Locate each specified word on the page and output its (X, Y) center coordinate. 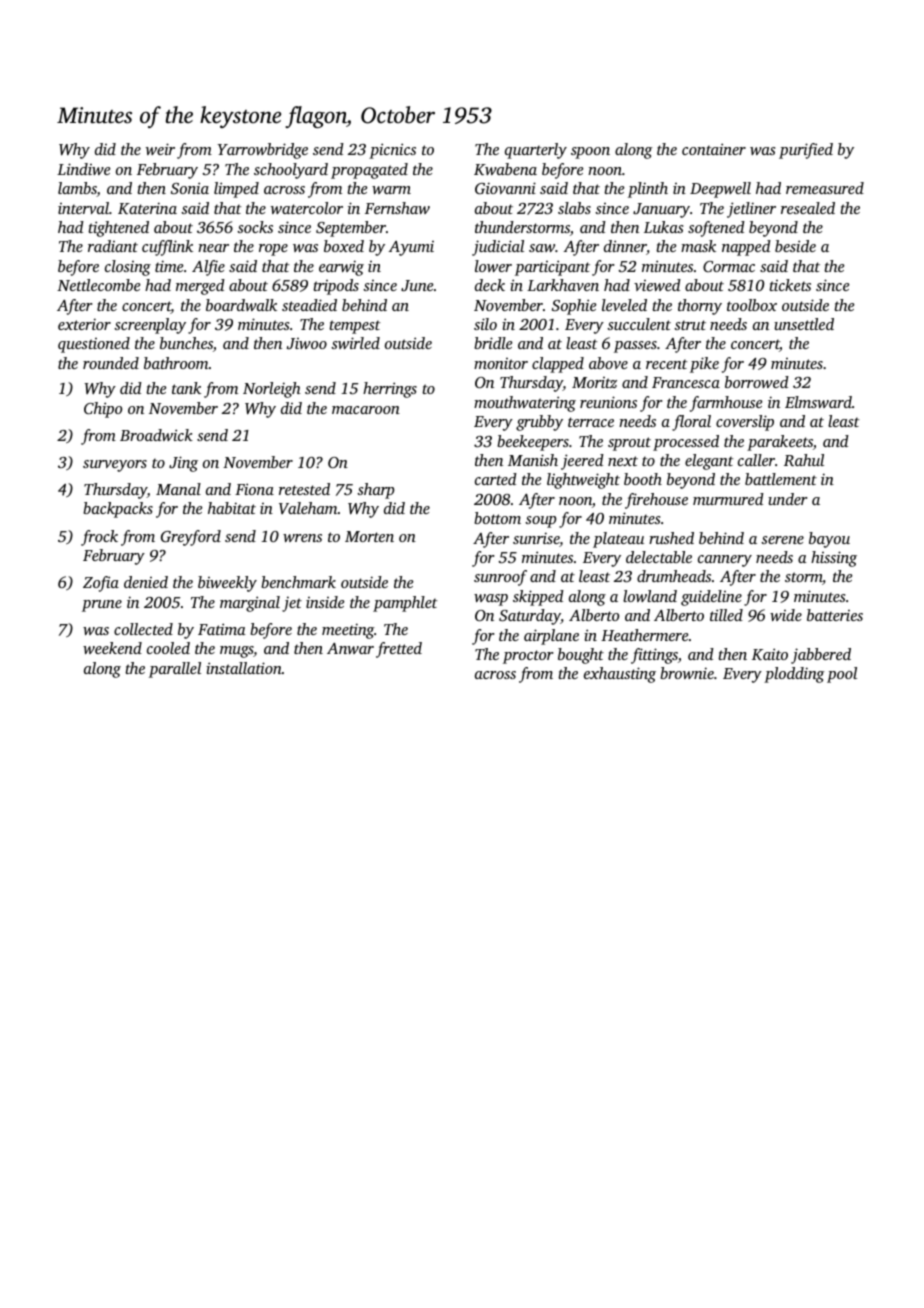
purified (806, 151)
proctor (528, 657)
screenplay (150, 326)
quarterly (536, 151)
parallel (175, 670)
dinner (625, 247)
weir (160, 149)
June (417, 285)
